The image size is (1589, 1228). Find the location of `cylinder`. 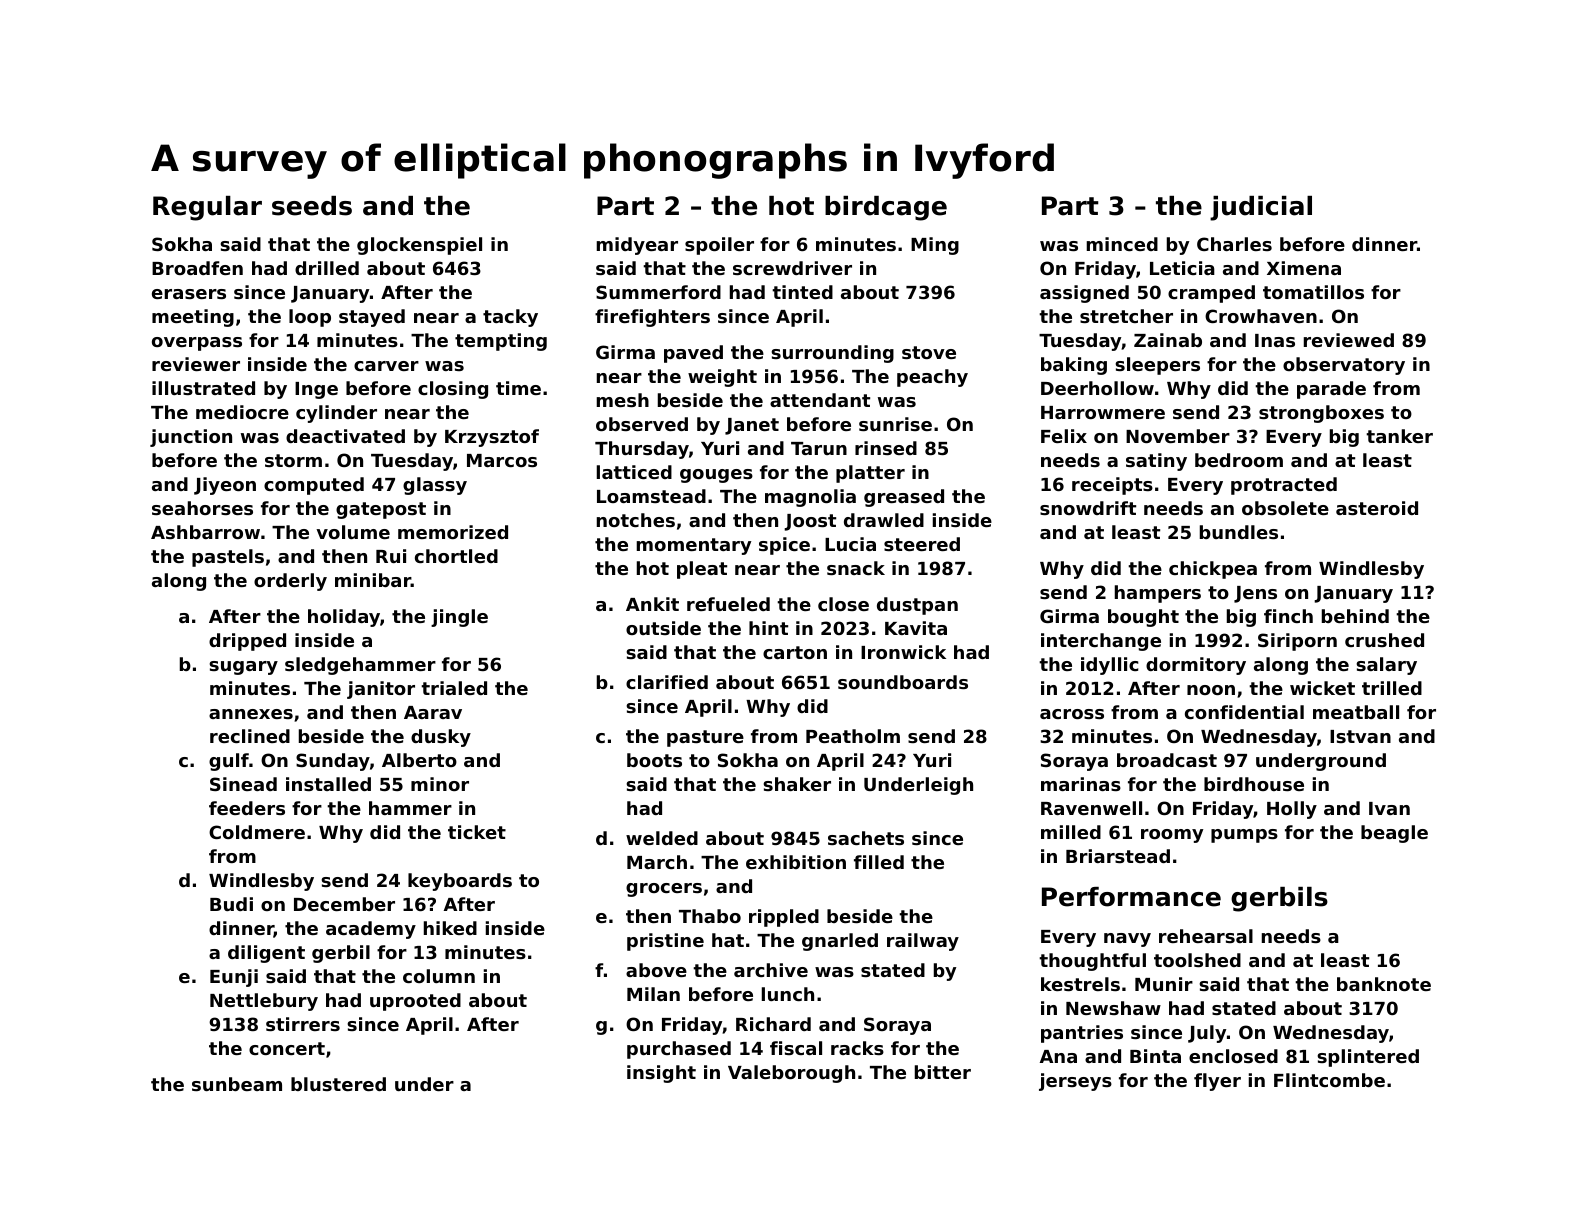

cylinder is located at coordinates (336, 414).
